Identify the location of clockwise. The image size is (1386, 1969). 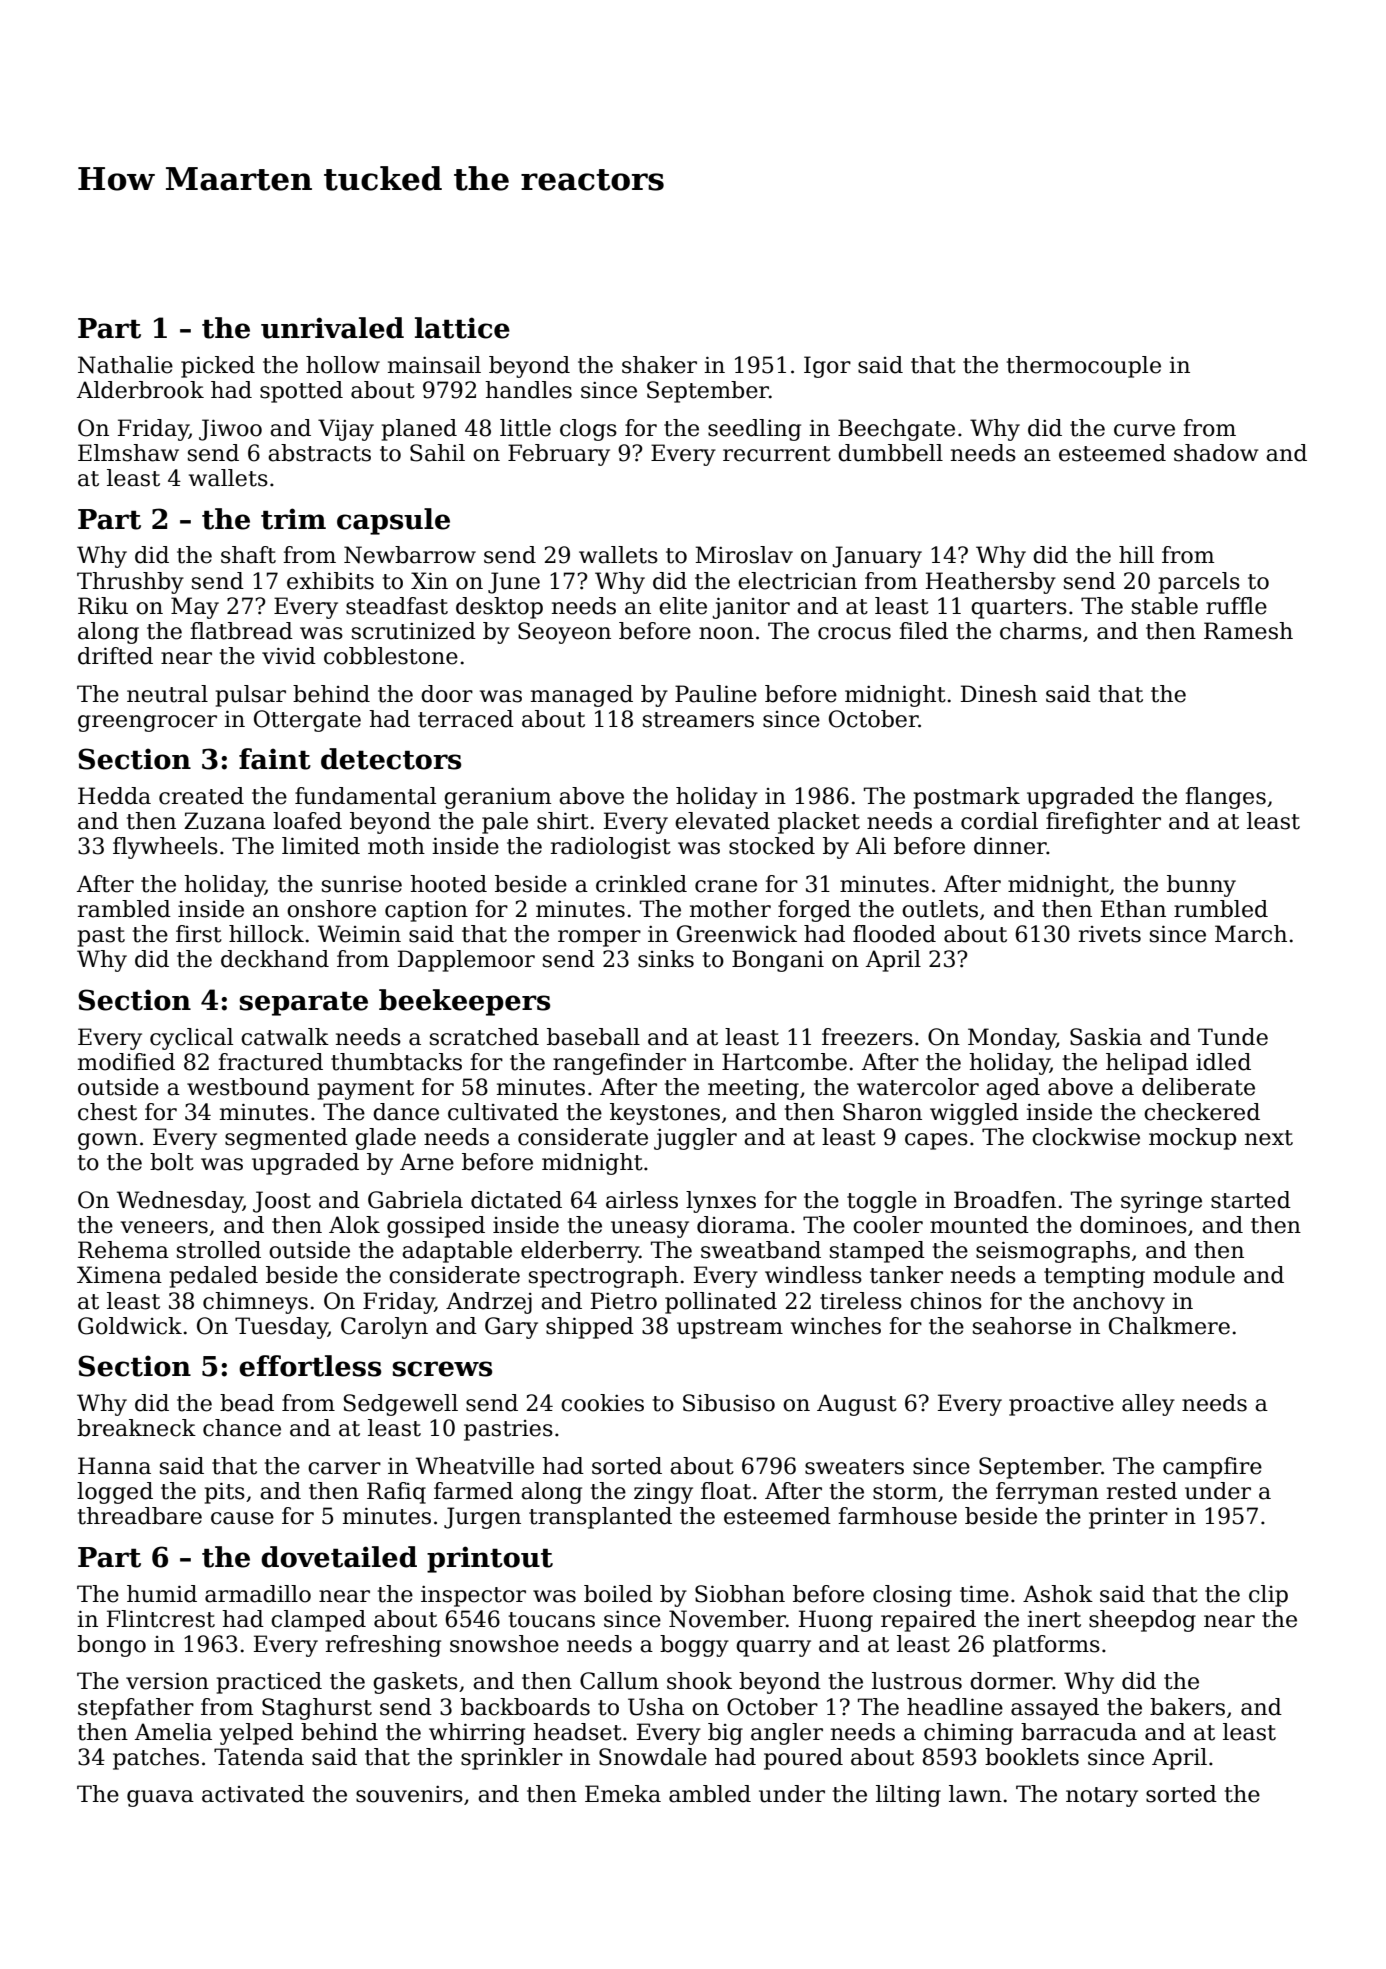
(1086, 1137).
